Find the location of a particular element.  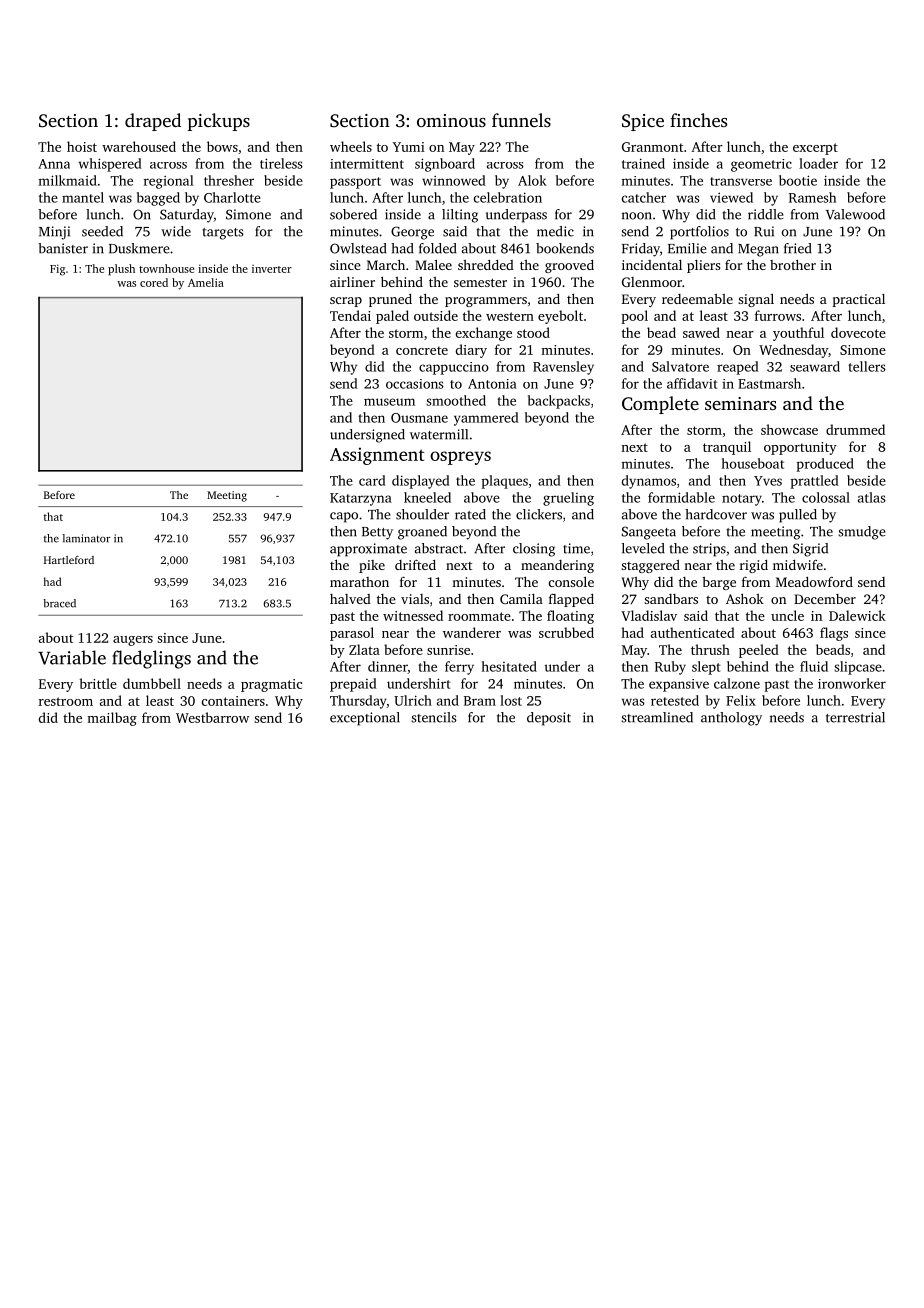

geometric is located at coordinates (761, 165).
